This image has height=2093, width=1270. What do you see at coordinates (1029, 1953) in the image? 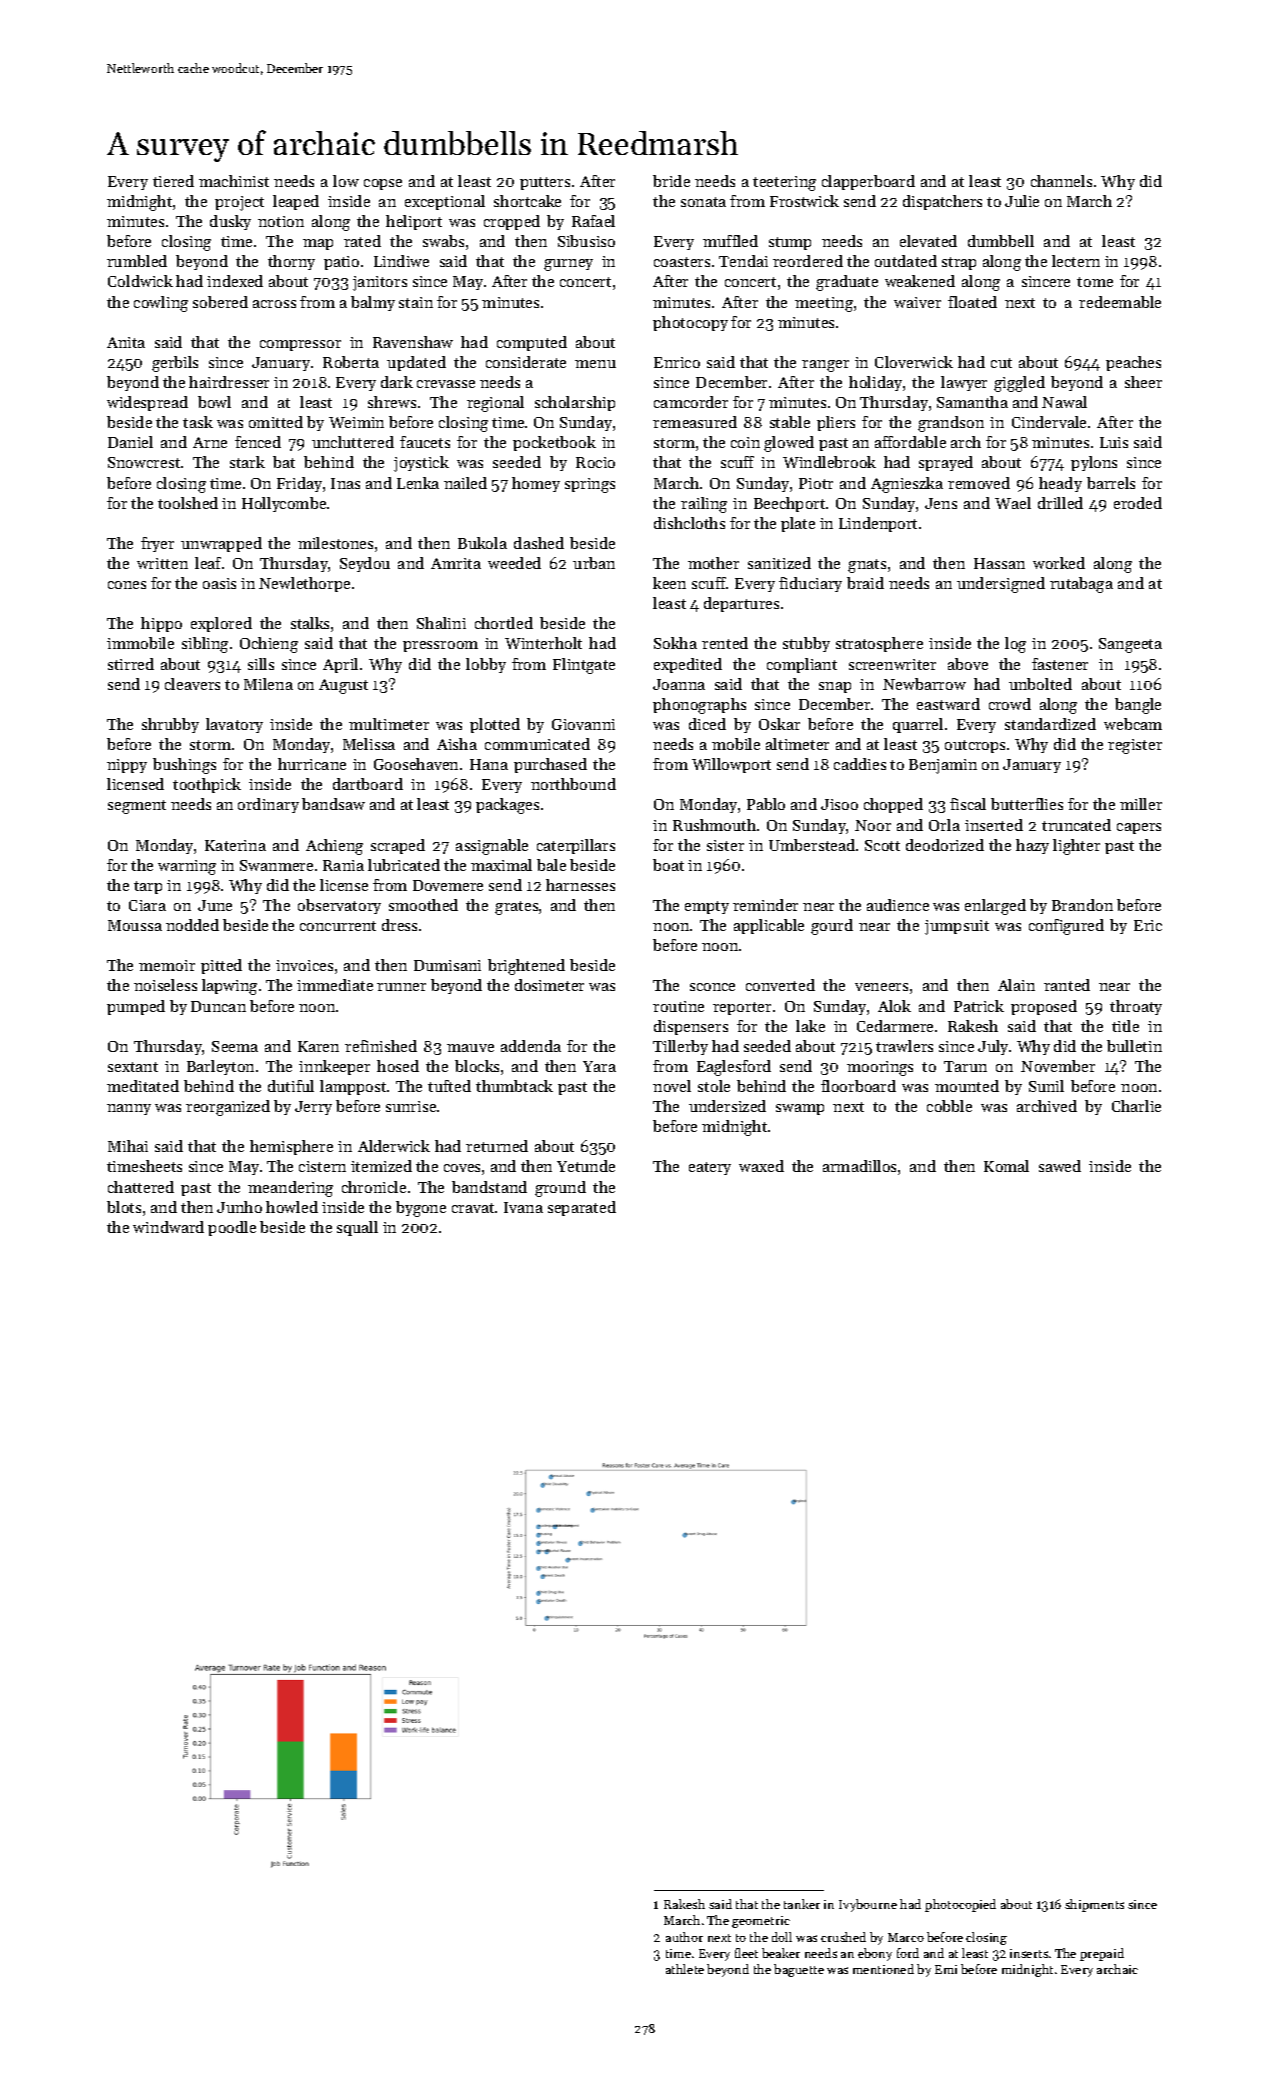
I see `inserts` at bounding box center [1029, 1953].
